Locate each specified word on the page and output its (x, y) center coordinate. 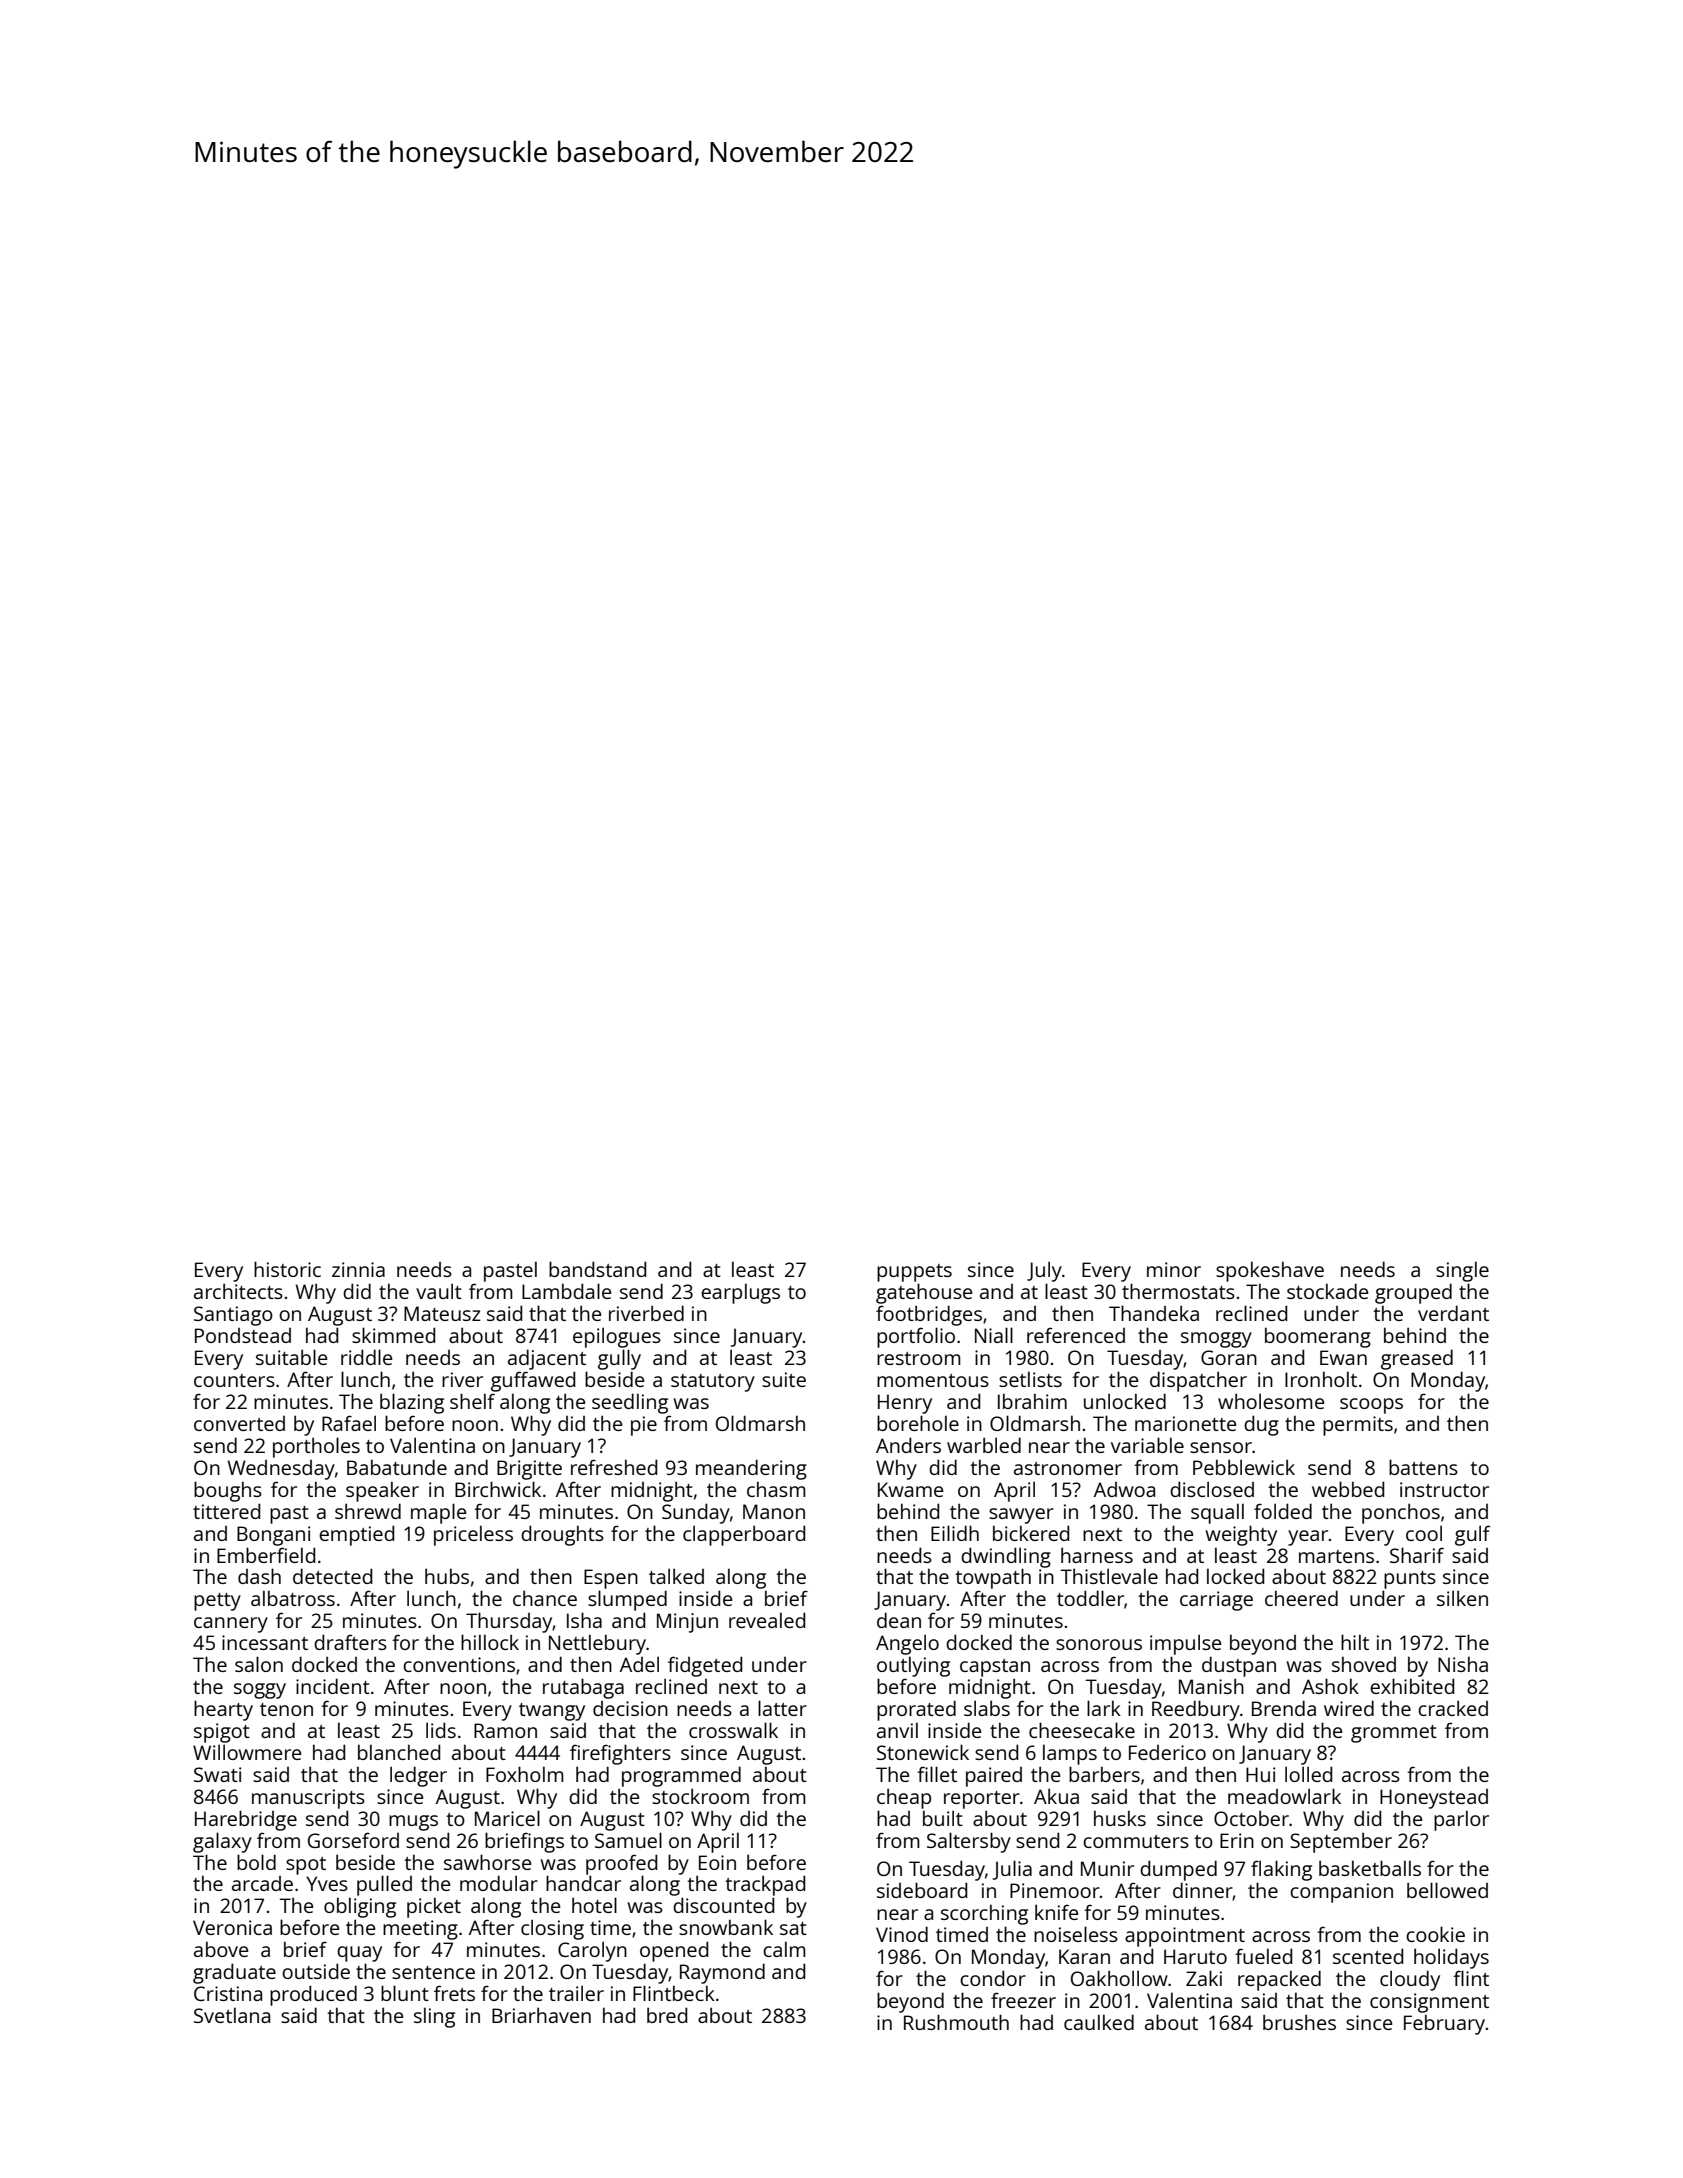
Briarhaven (541, 2015)
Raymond (722, 1973)
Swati (217, 1774)
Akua (1056, 1796)
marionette (1186, 1423)
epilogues (617, 1337)
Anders (908, 1445)
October (1251, 1818)
